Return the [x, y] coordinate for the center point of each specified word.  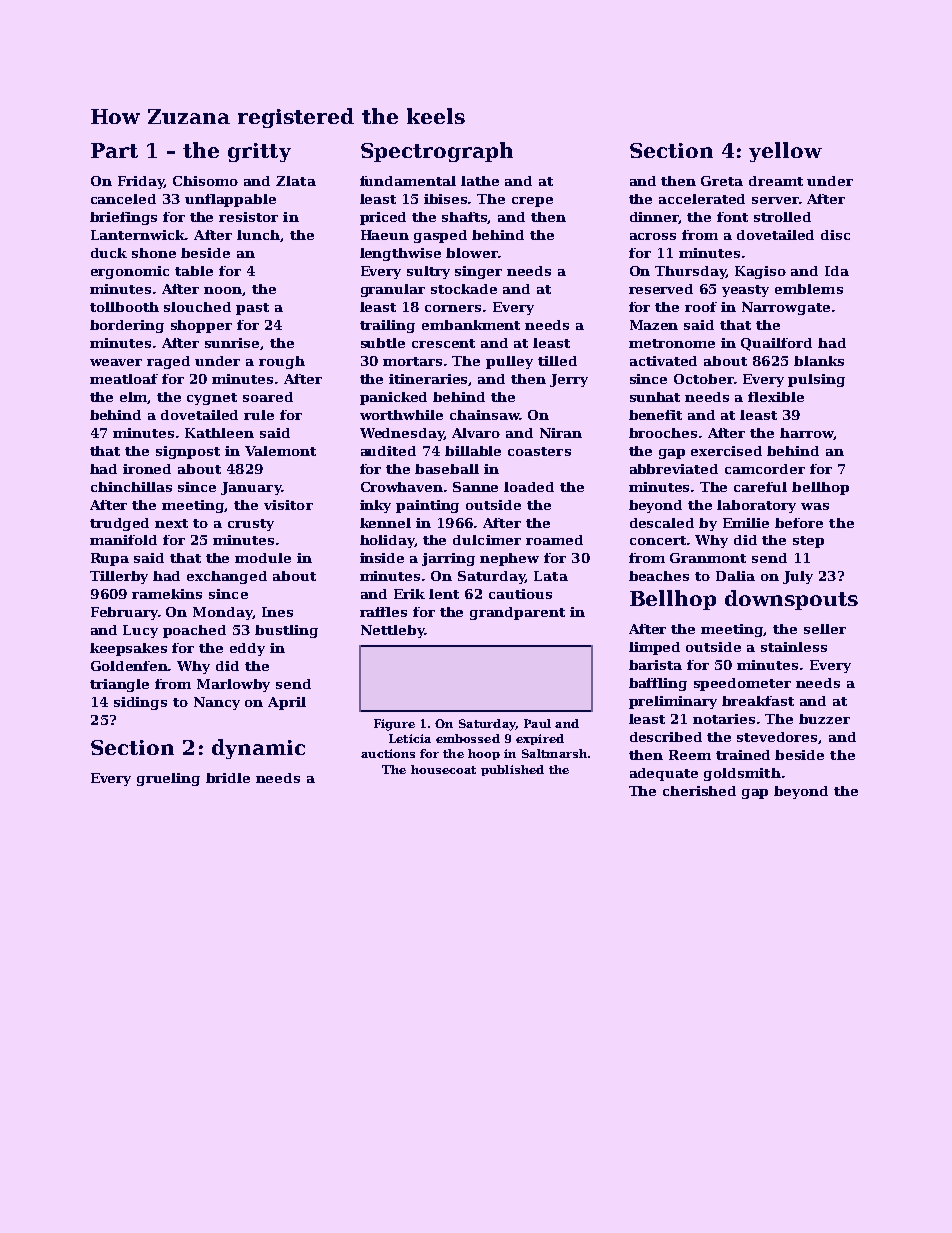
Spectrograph [437, 152]
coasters [539, 451]
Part [114, 150]
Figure [394, 725]
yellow [785, 152]
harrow [807, 434]
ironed [147, 469]
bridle [228, 778]
